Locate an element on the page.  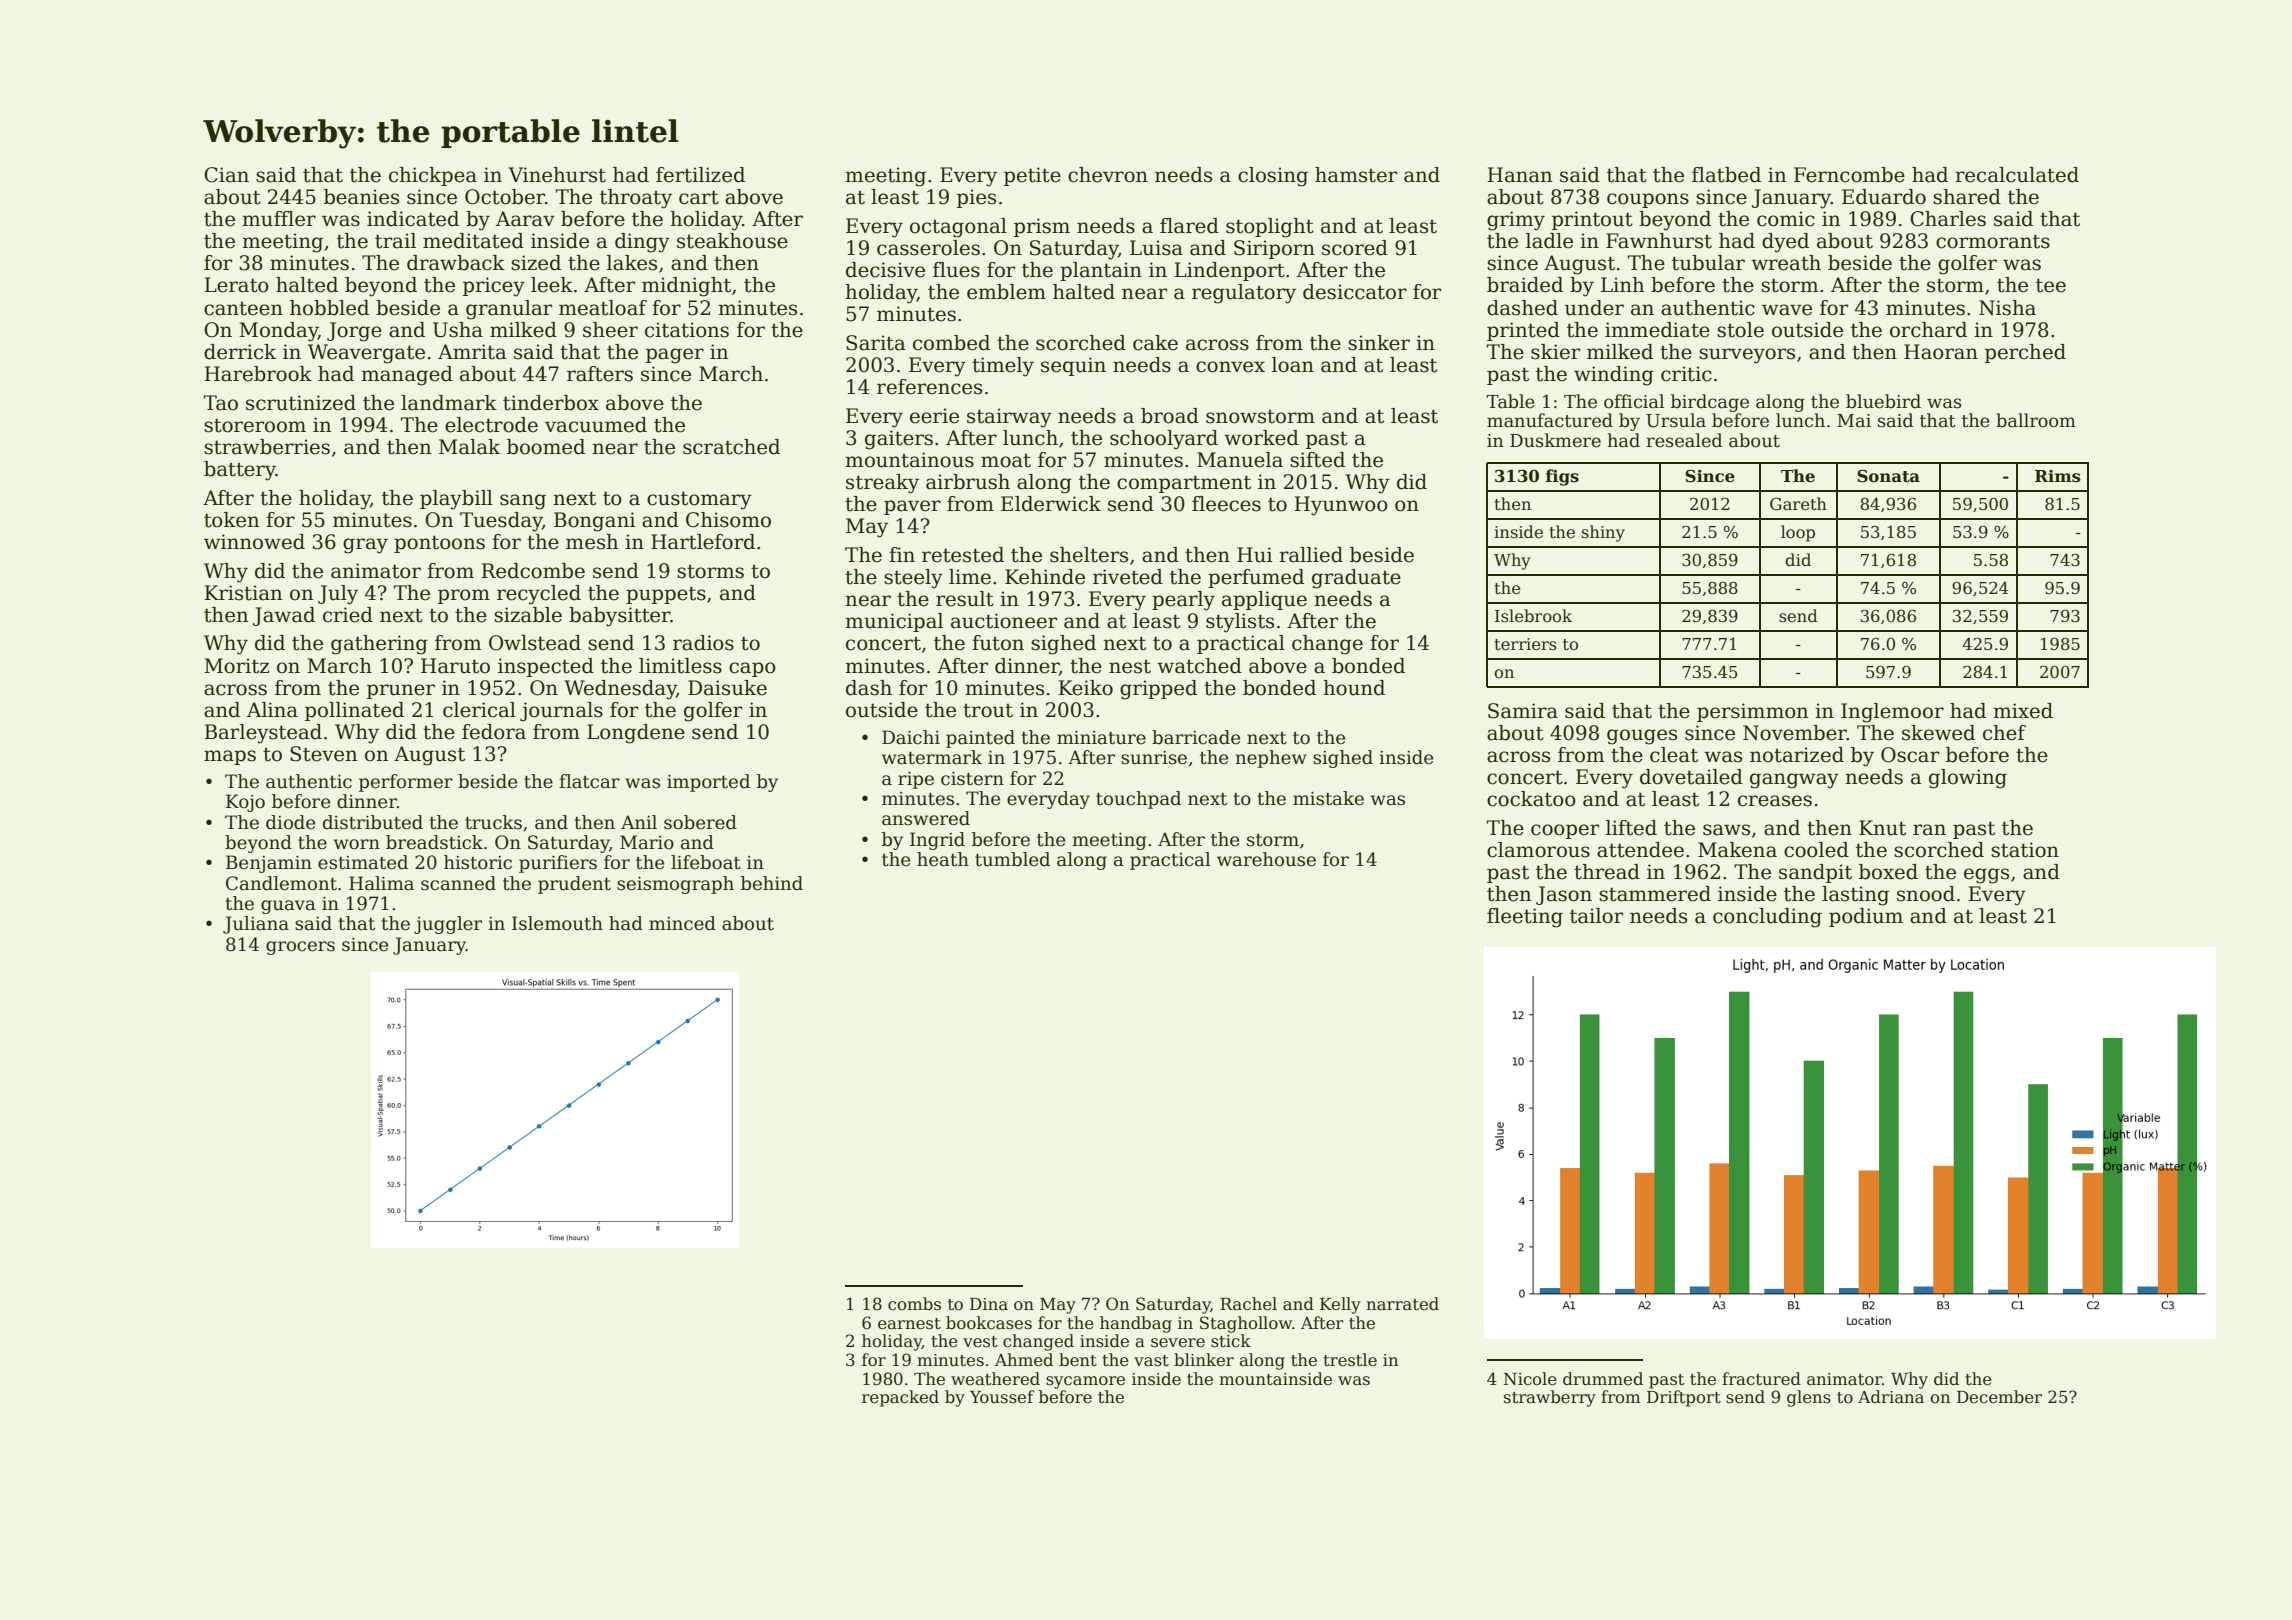
fleeting is located at coordinates (1525, 918).
